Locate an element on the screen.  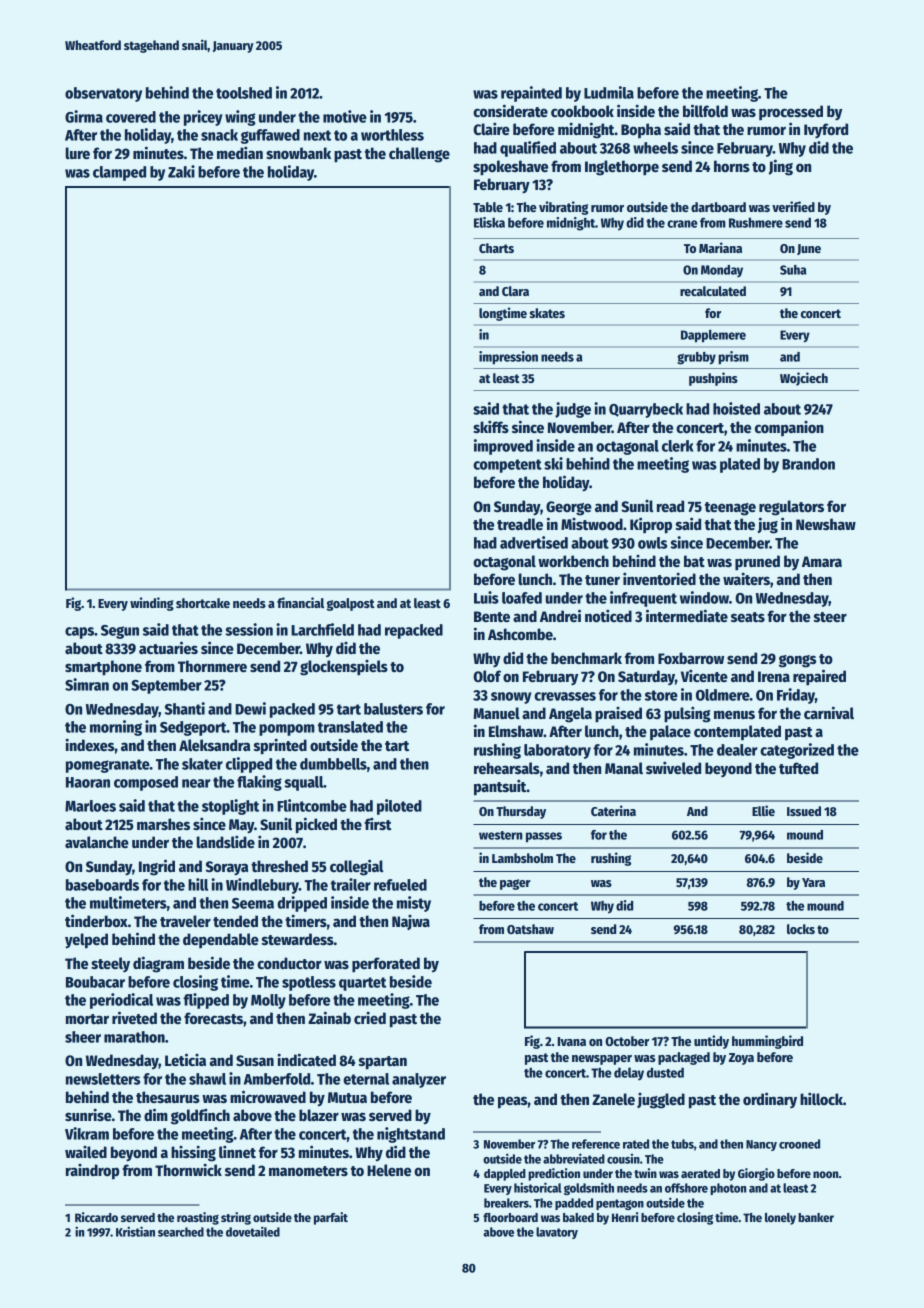
repainted is located at coordinates (531, 94).
